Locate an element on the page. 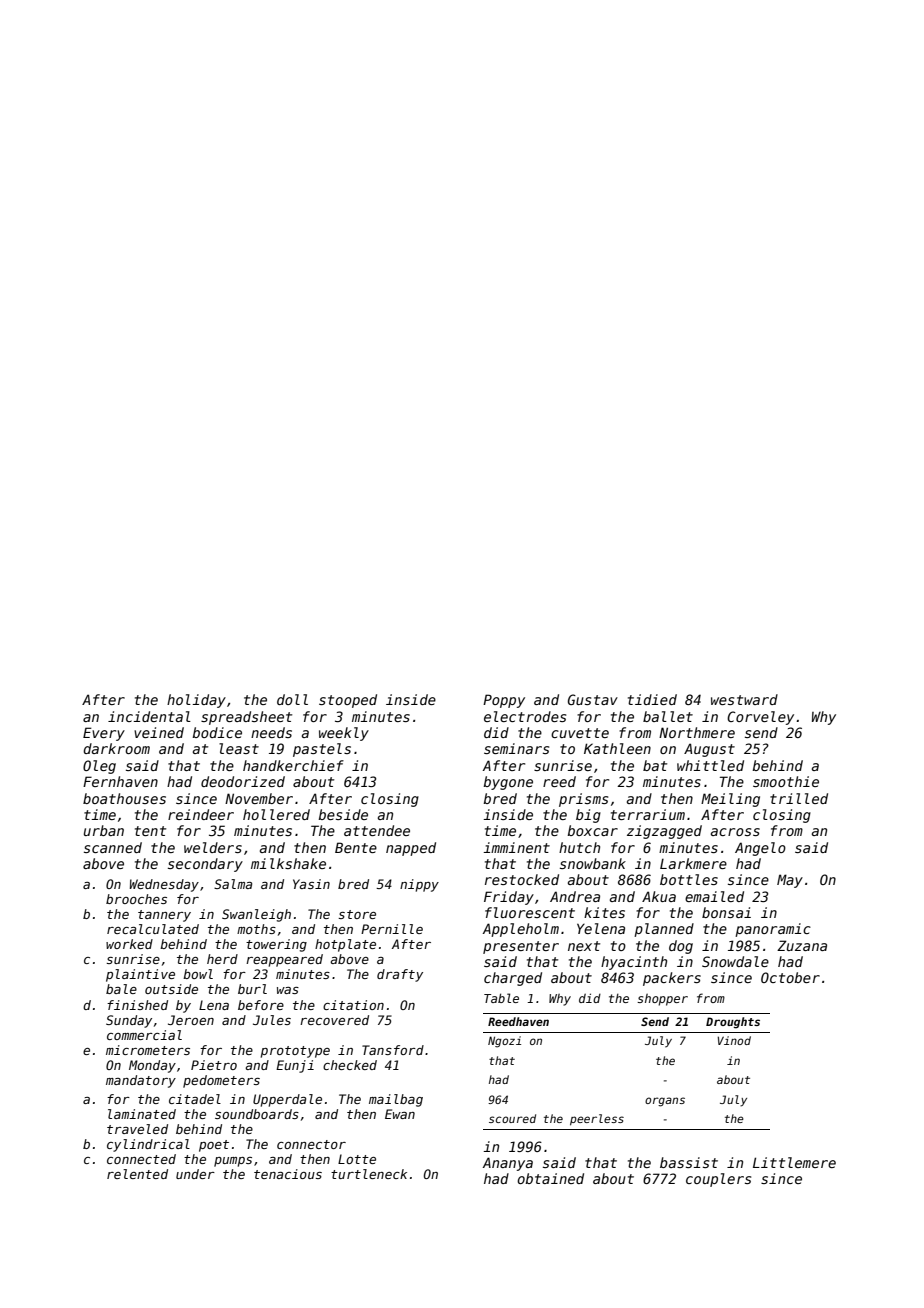 The height and width of the page is (1308, 924). turtleneck is located at coordinates (369, 1174).
